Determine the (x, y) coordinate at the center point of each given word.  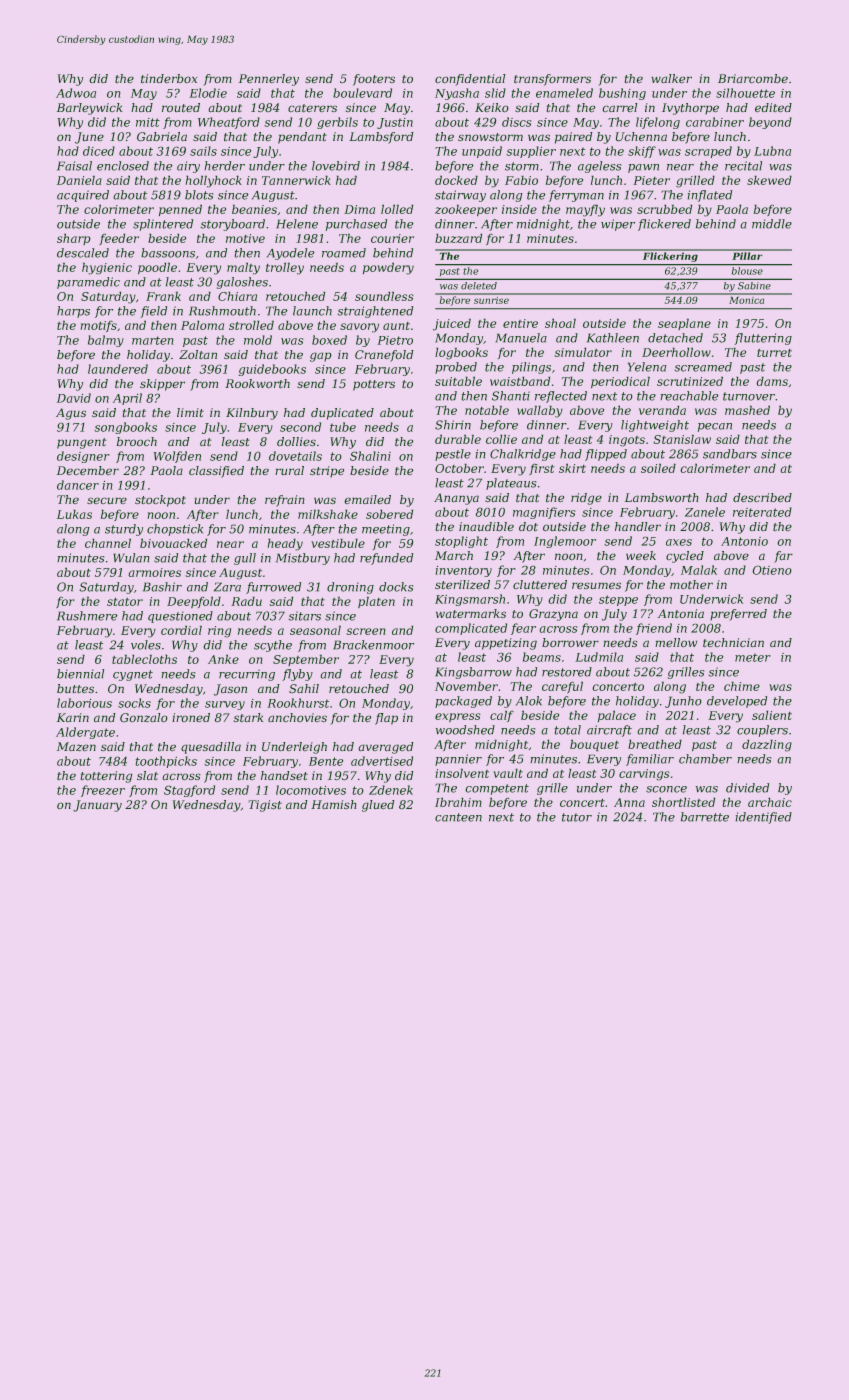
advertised (382, 761)
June (89, 138)
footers (374, 80)
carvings (644, 774)
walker (672, 78)
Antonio (744, 541)
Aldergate (85, 733)
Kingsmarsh (470, 600)
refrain (284, 501)
